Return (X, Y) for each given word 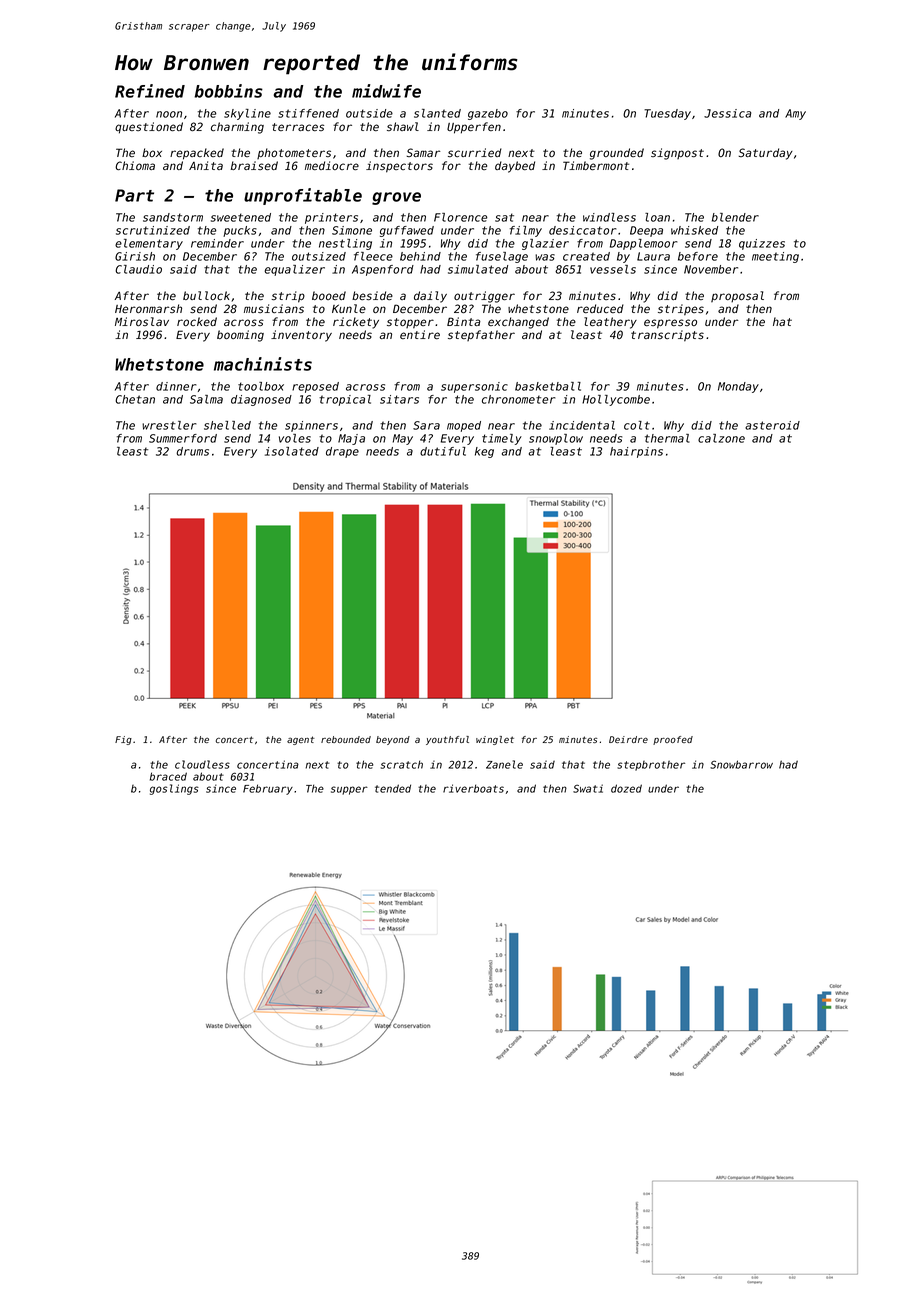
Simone (352, 230)
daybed (515, 167)
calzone (721, 438)
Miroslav (142, 321)
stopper (410, 323)
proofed (673, 740)
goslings (174, 789)
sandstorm (173, 217)
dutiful (443, 451)
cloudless (202, 764)
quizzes (762, 244)
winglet (495, 740)
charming (237, 128)
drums (192, 451)
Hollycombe (616, 400)
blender (735, 217)
